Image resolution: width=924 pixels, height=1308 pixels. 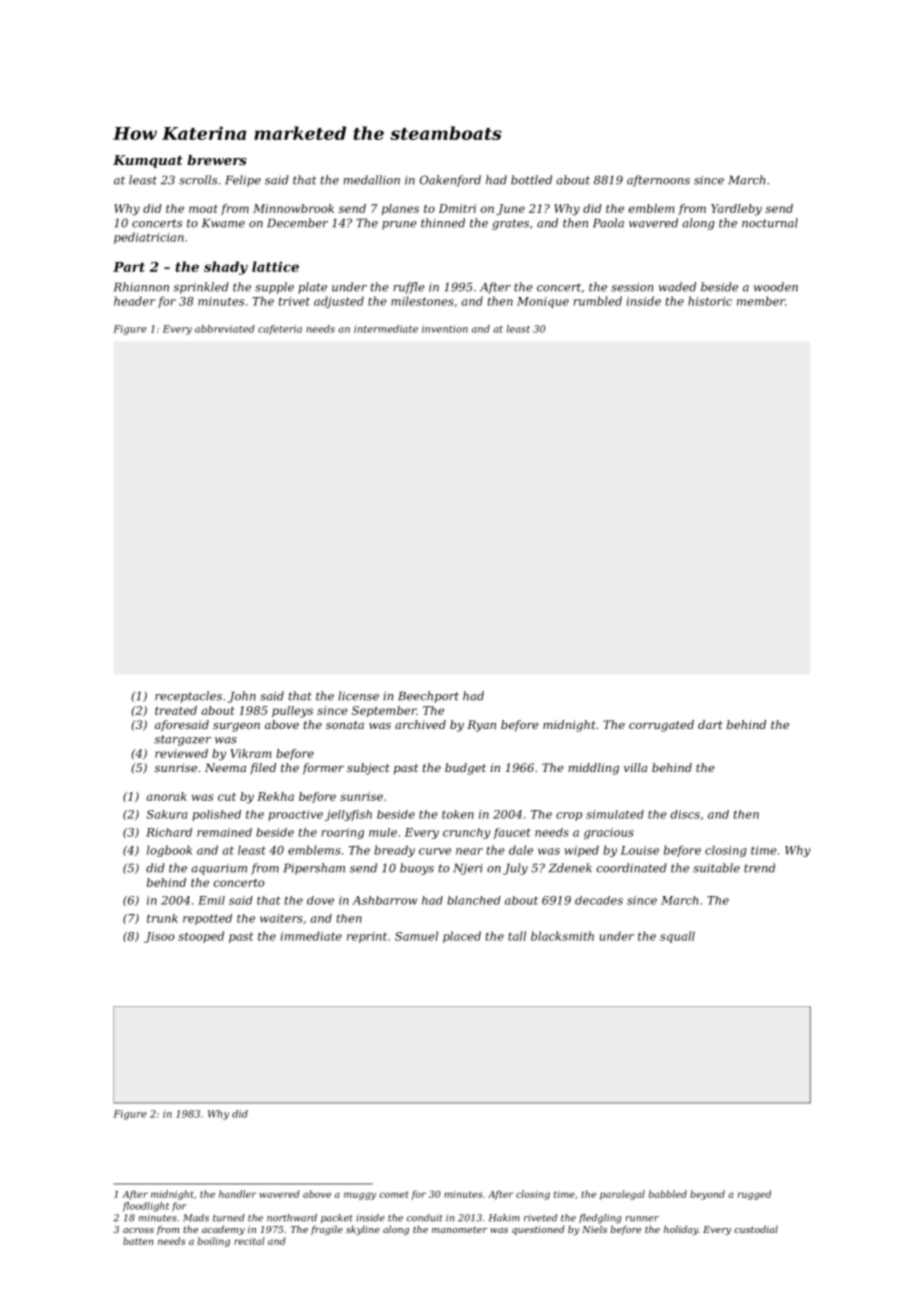 I want to click on dart, so click(x=710, y=724).
